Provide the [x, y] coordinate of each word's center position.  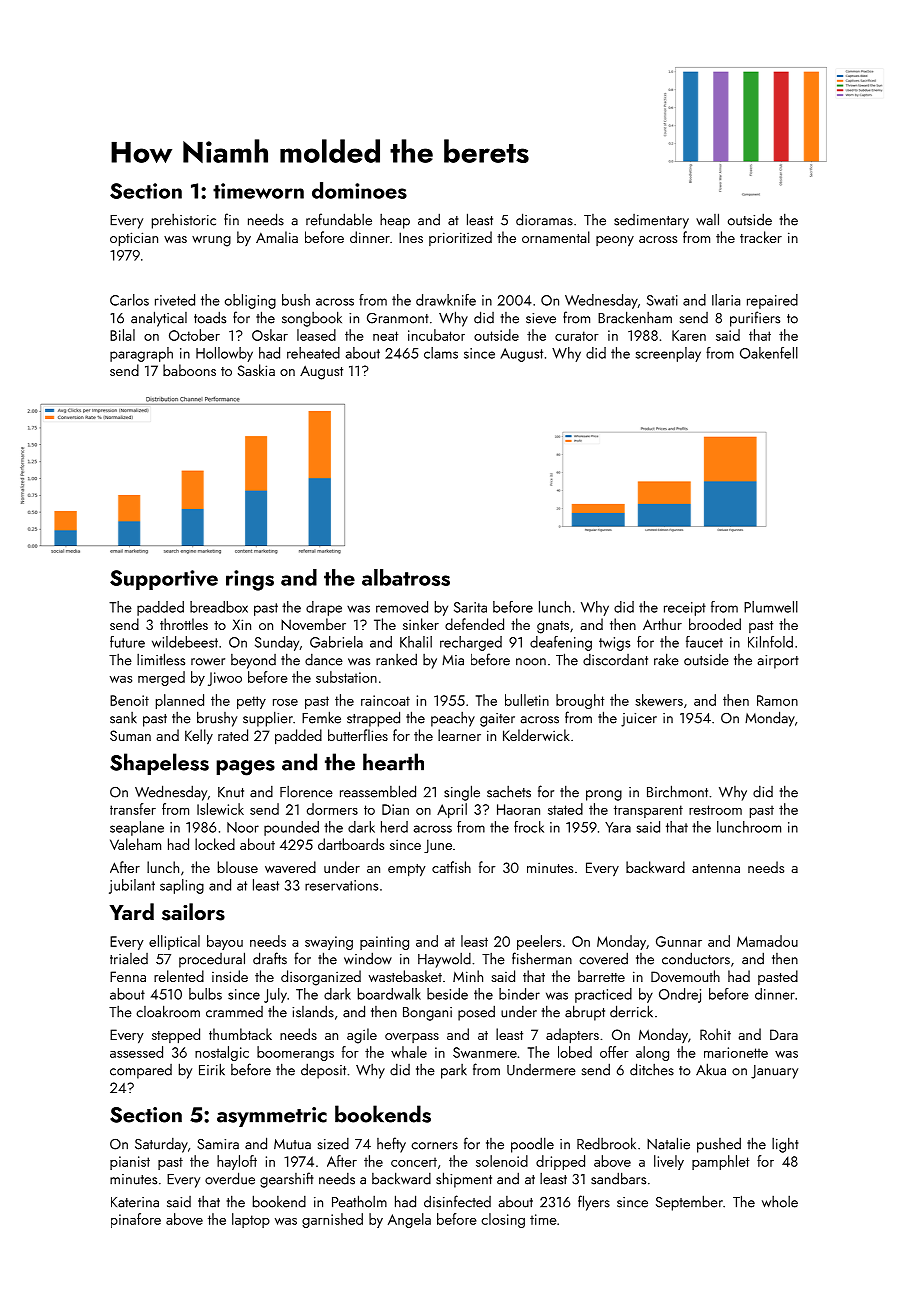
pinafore [136, 1220]
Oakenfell [769, 353]
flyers [594, 1203]
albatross [406, 577]
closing [503, 1220]
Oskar [270, 335]
